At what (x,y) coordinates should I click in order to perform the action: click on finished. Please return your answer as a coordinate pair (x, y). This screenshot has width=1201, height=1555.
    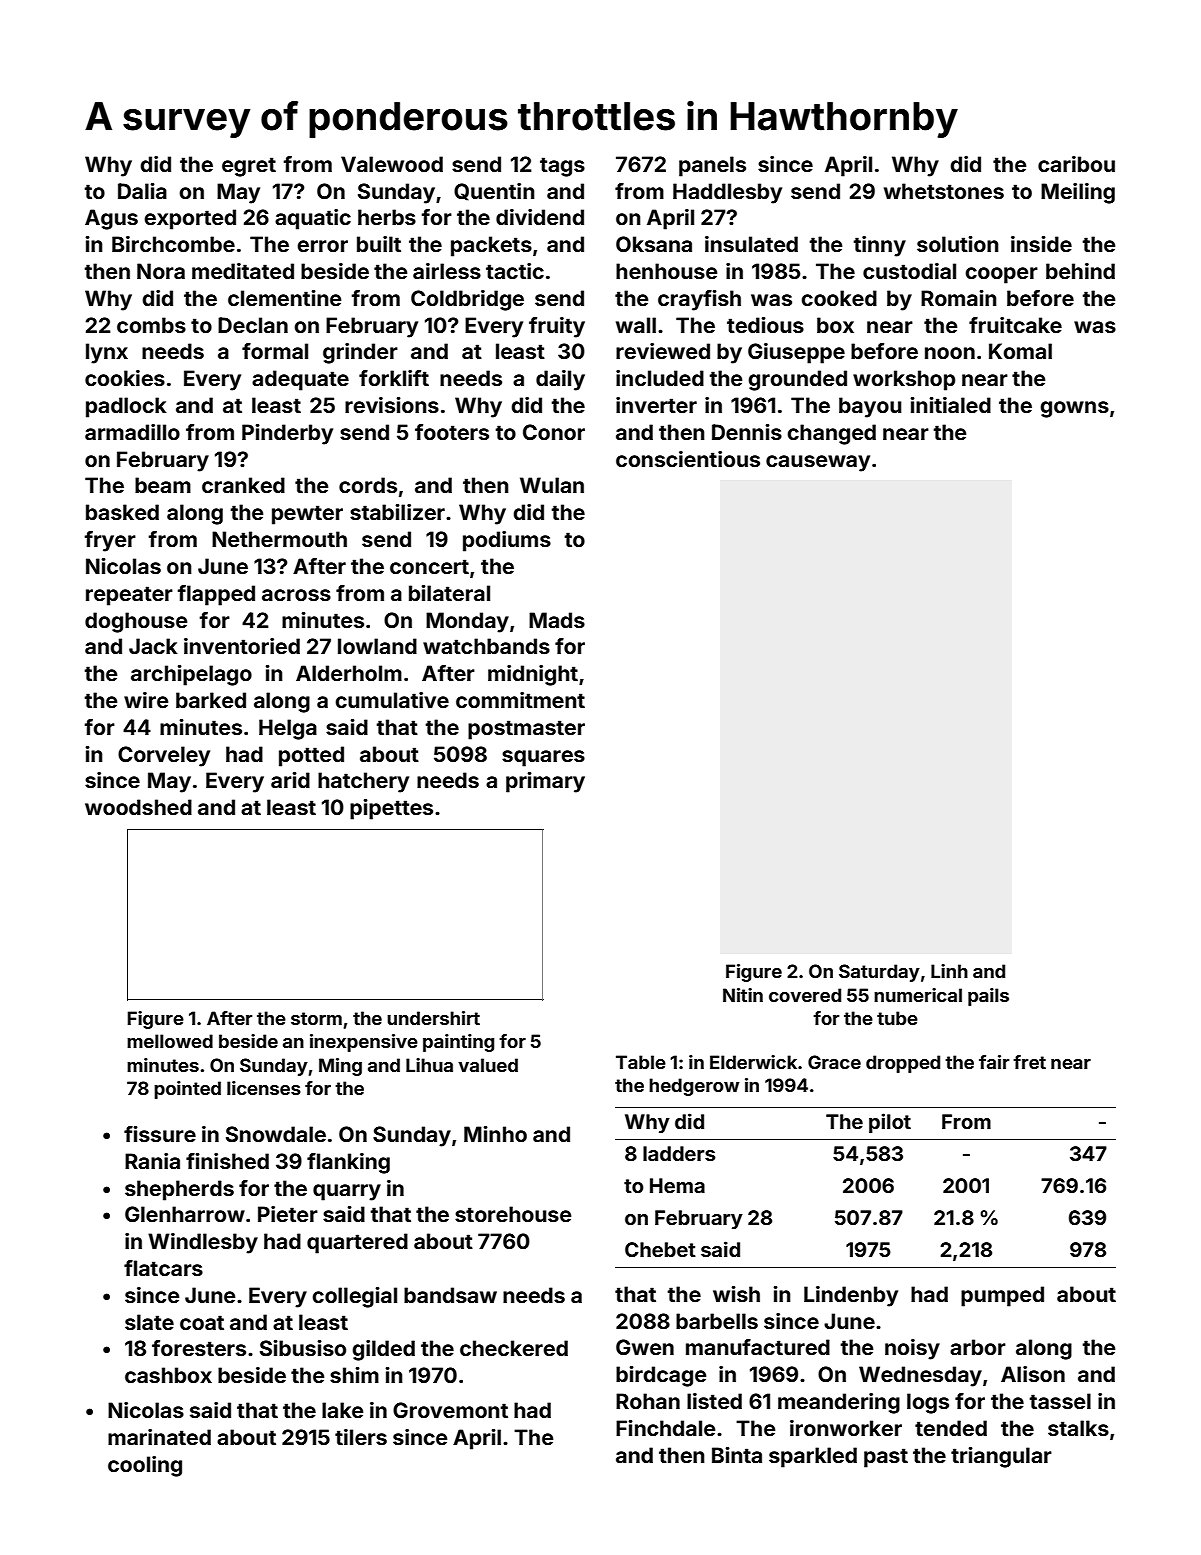
    Looking at the image, I should click on (227, 1161).
